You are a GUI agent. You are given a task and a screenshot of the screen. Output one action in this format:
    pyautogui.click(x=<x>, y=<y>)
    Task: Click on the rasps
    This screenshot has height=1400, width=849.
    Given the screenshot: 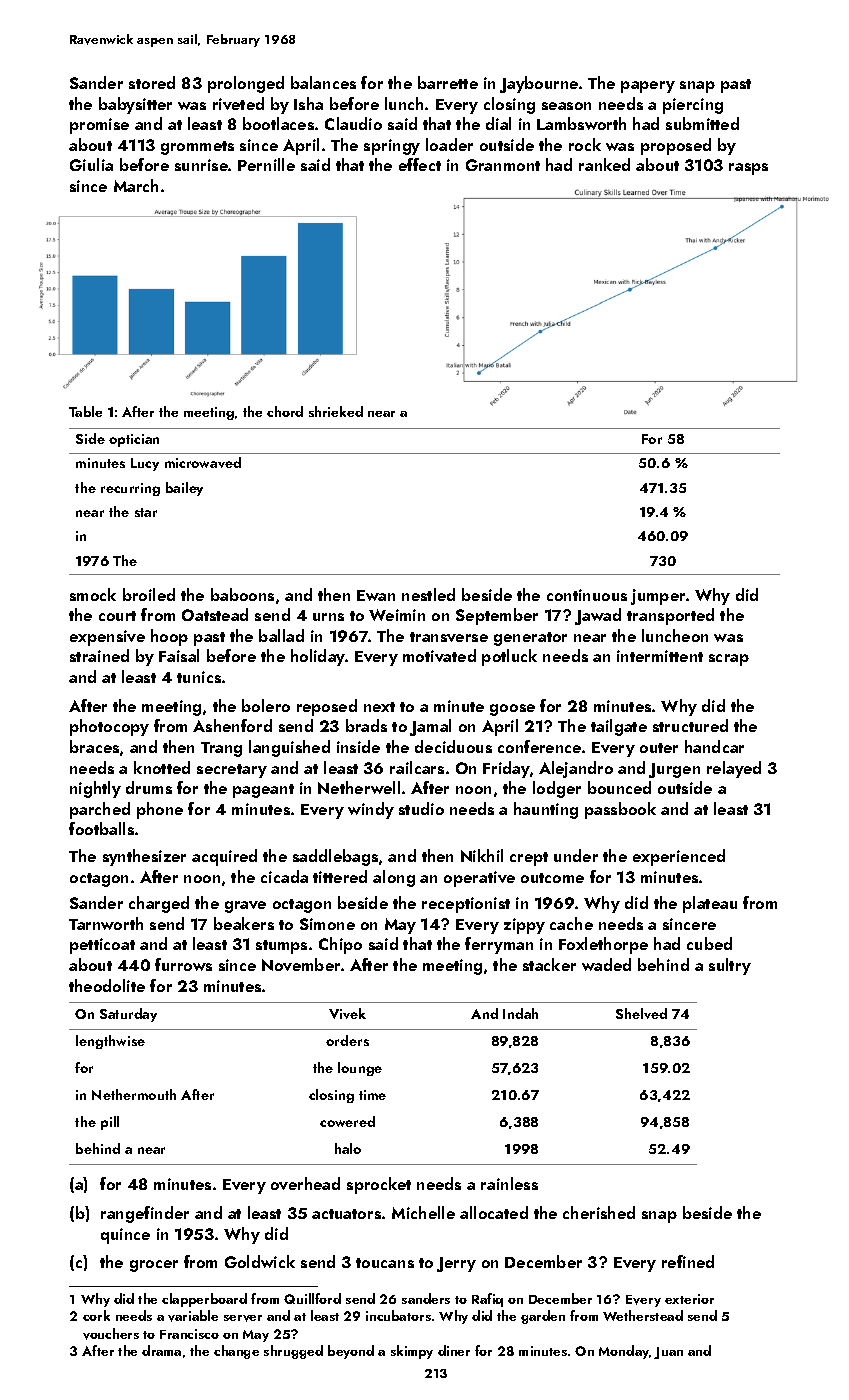 What is the action you would take?
    pyautogui.click(x=748, y=169)
